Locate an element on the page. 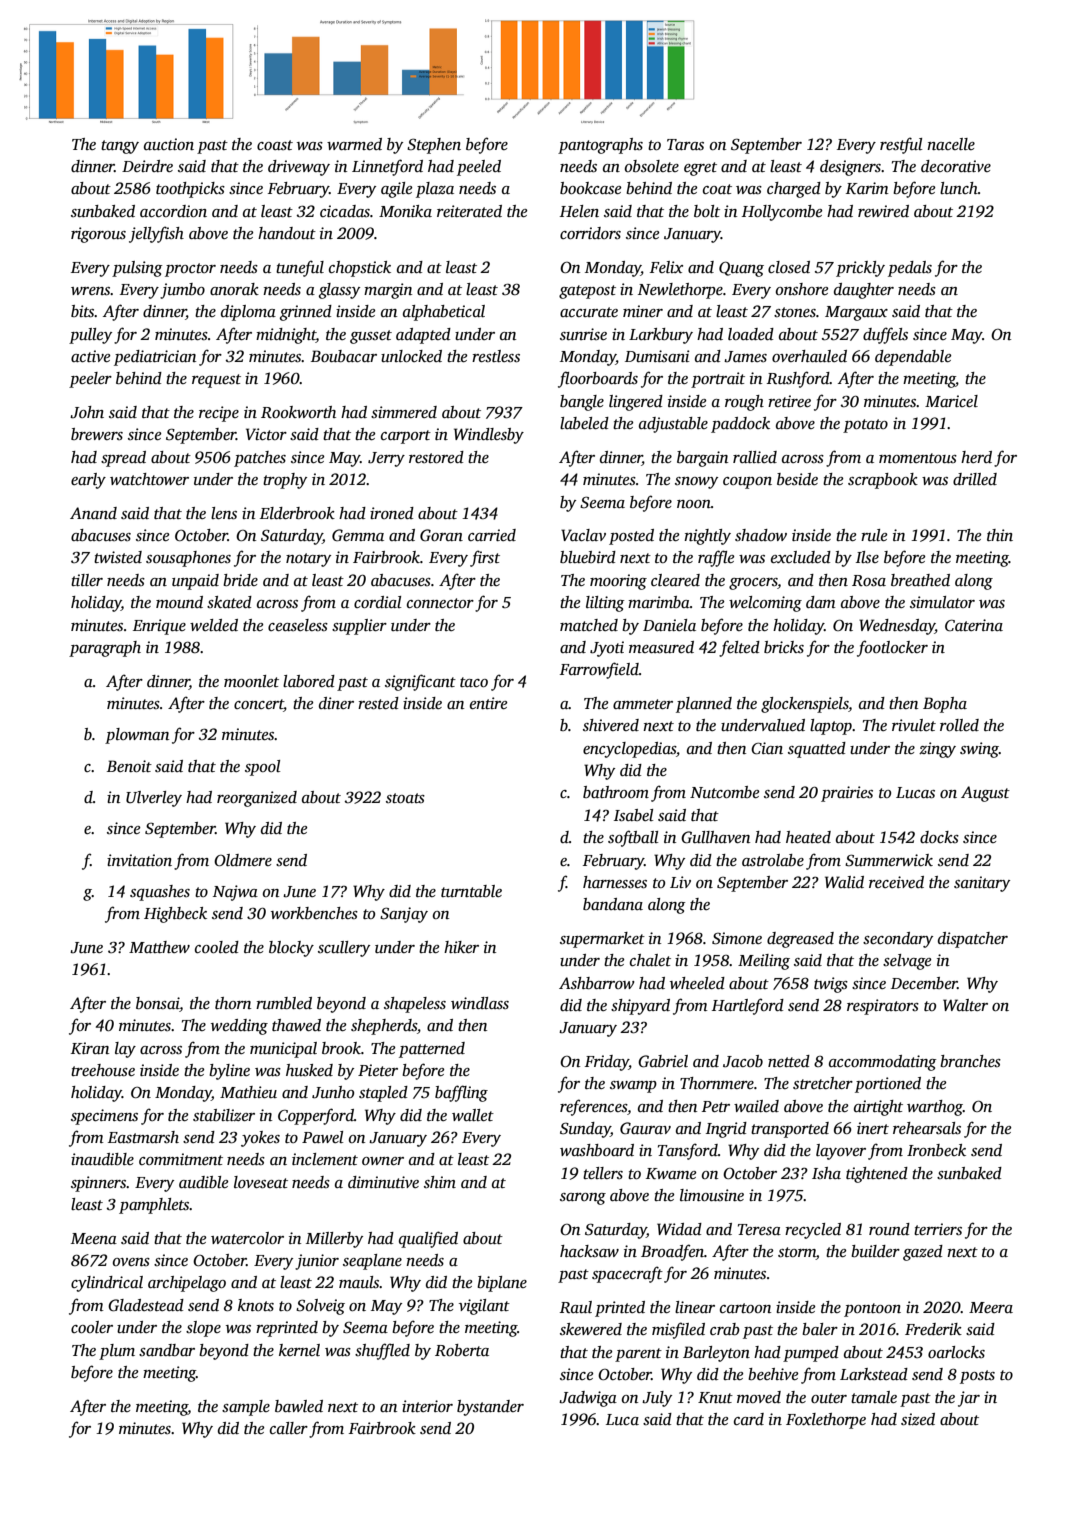 This document has height=1539, width=1088. margin is located at coordinates (388, 291).
